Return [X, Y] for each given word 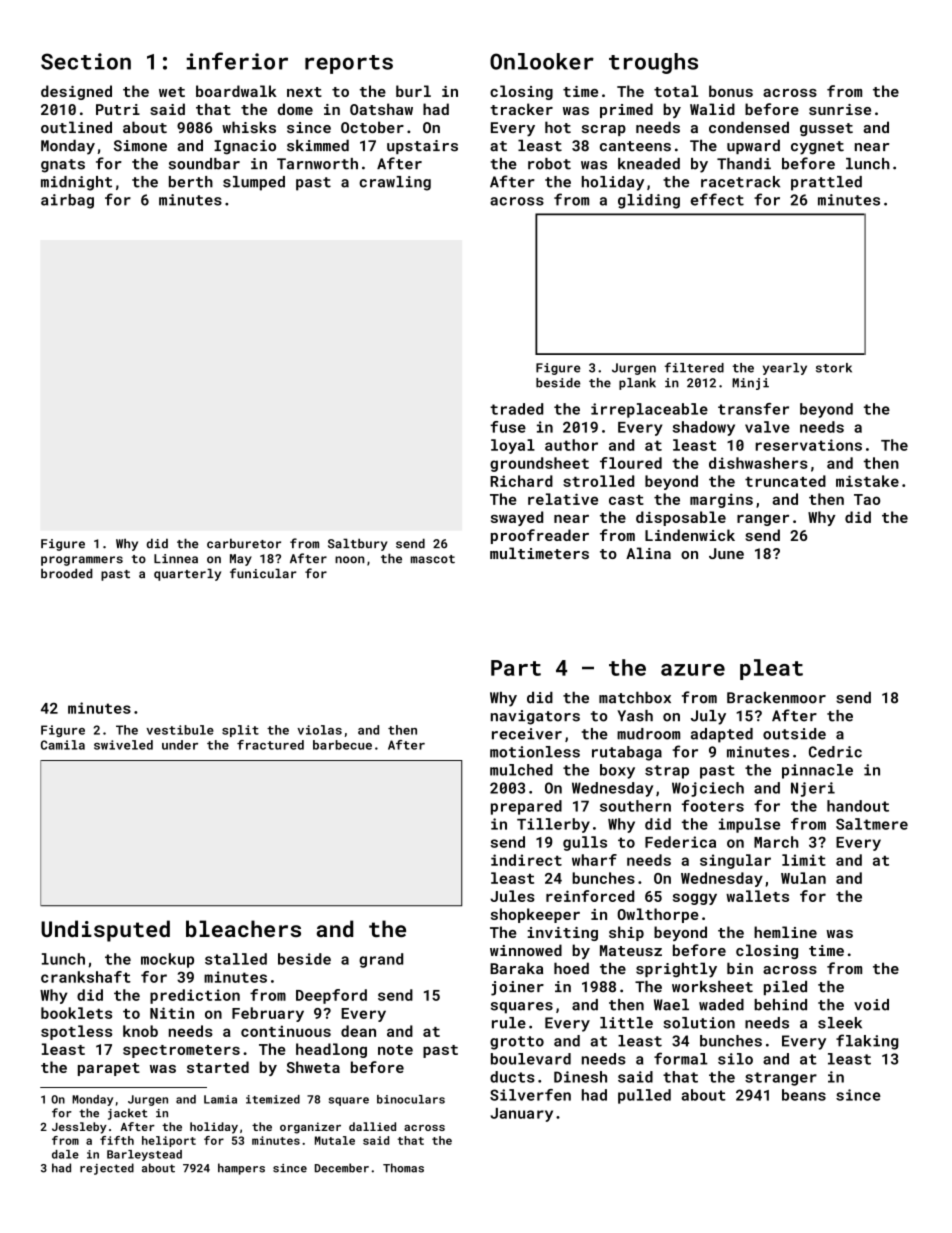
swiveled [123, 745]
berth [191, 182]
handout [858, 806]
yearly [785, 369]
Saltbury [358, 544]
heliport [169, 1141]
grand [381, 960]
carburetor [244, 543]
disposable [681, 518]
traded [516, 409]
